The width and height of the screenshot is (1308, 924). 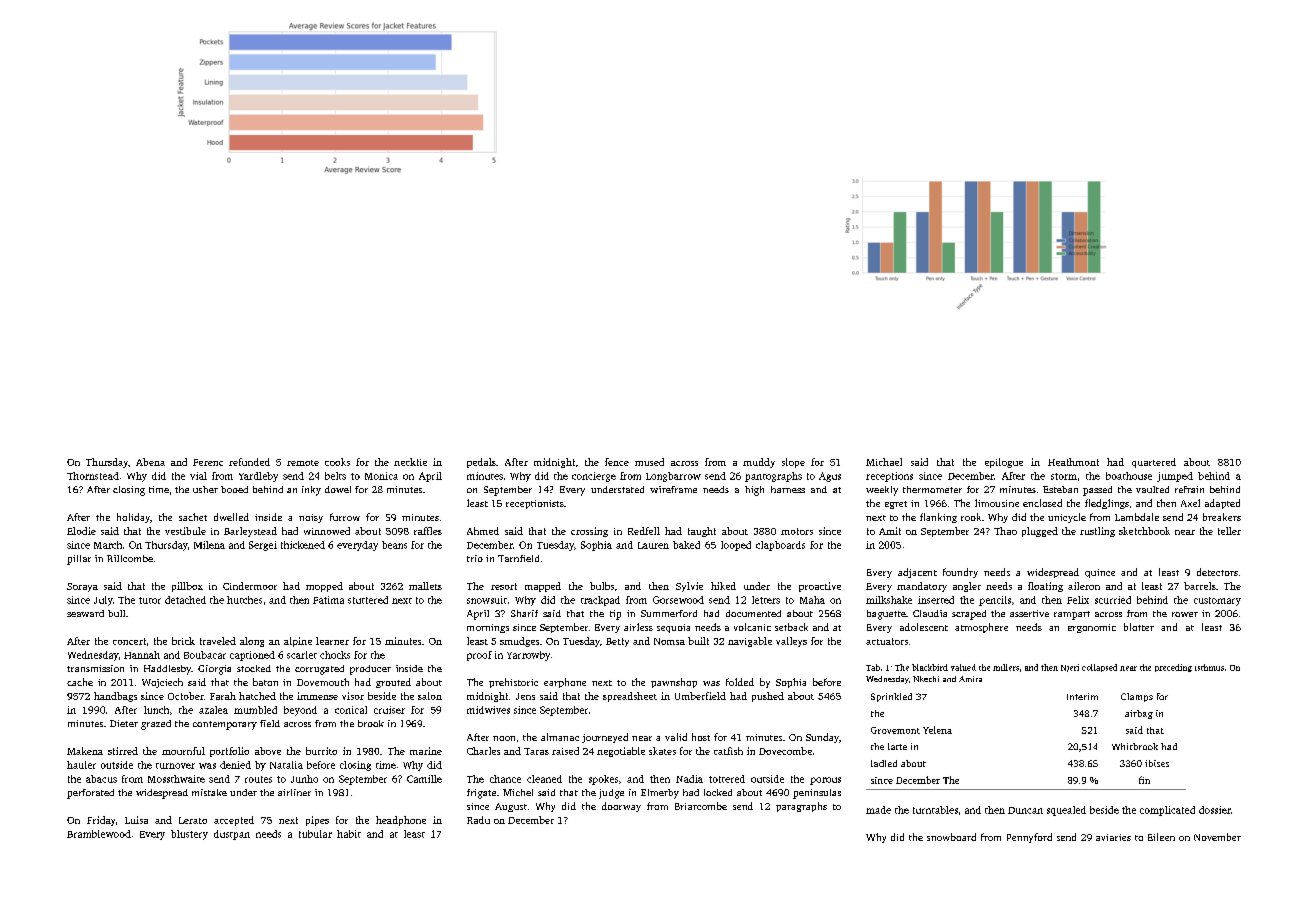 I want to click on Soraya, so click(x=82, y=587).
